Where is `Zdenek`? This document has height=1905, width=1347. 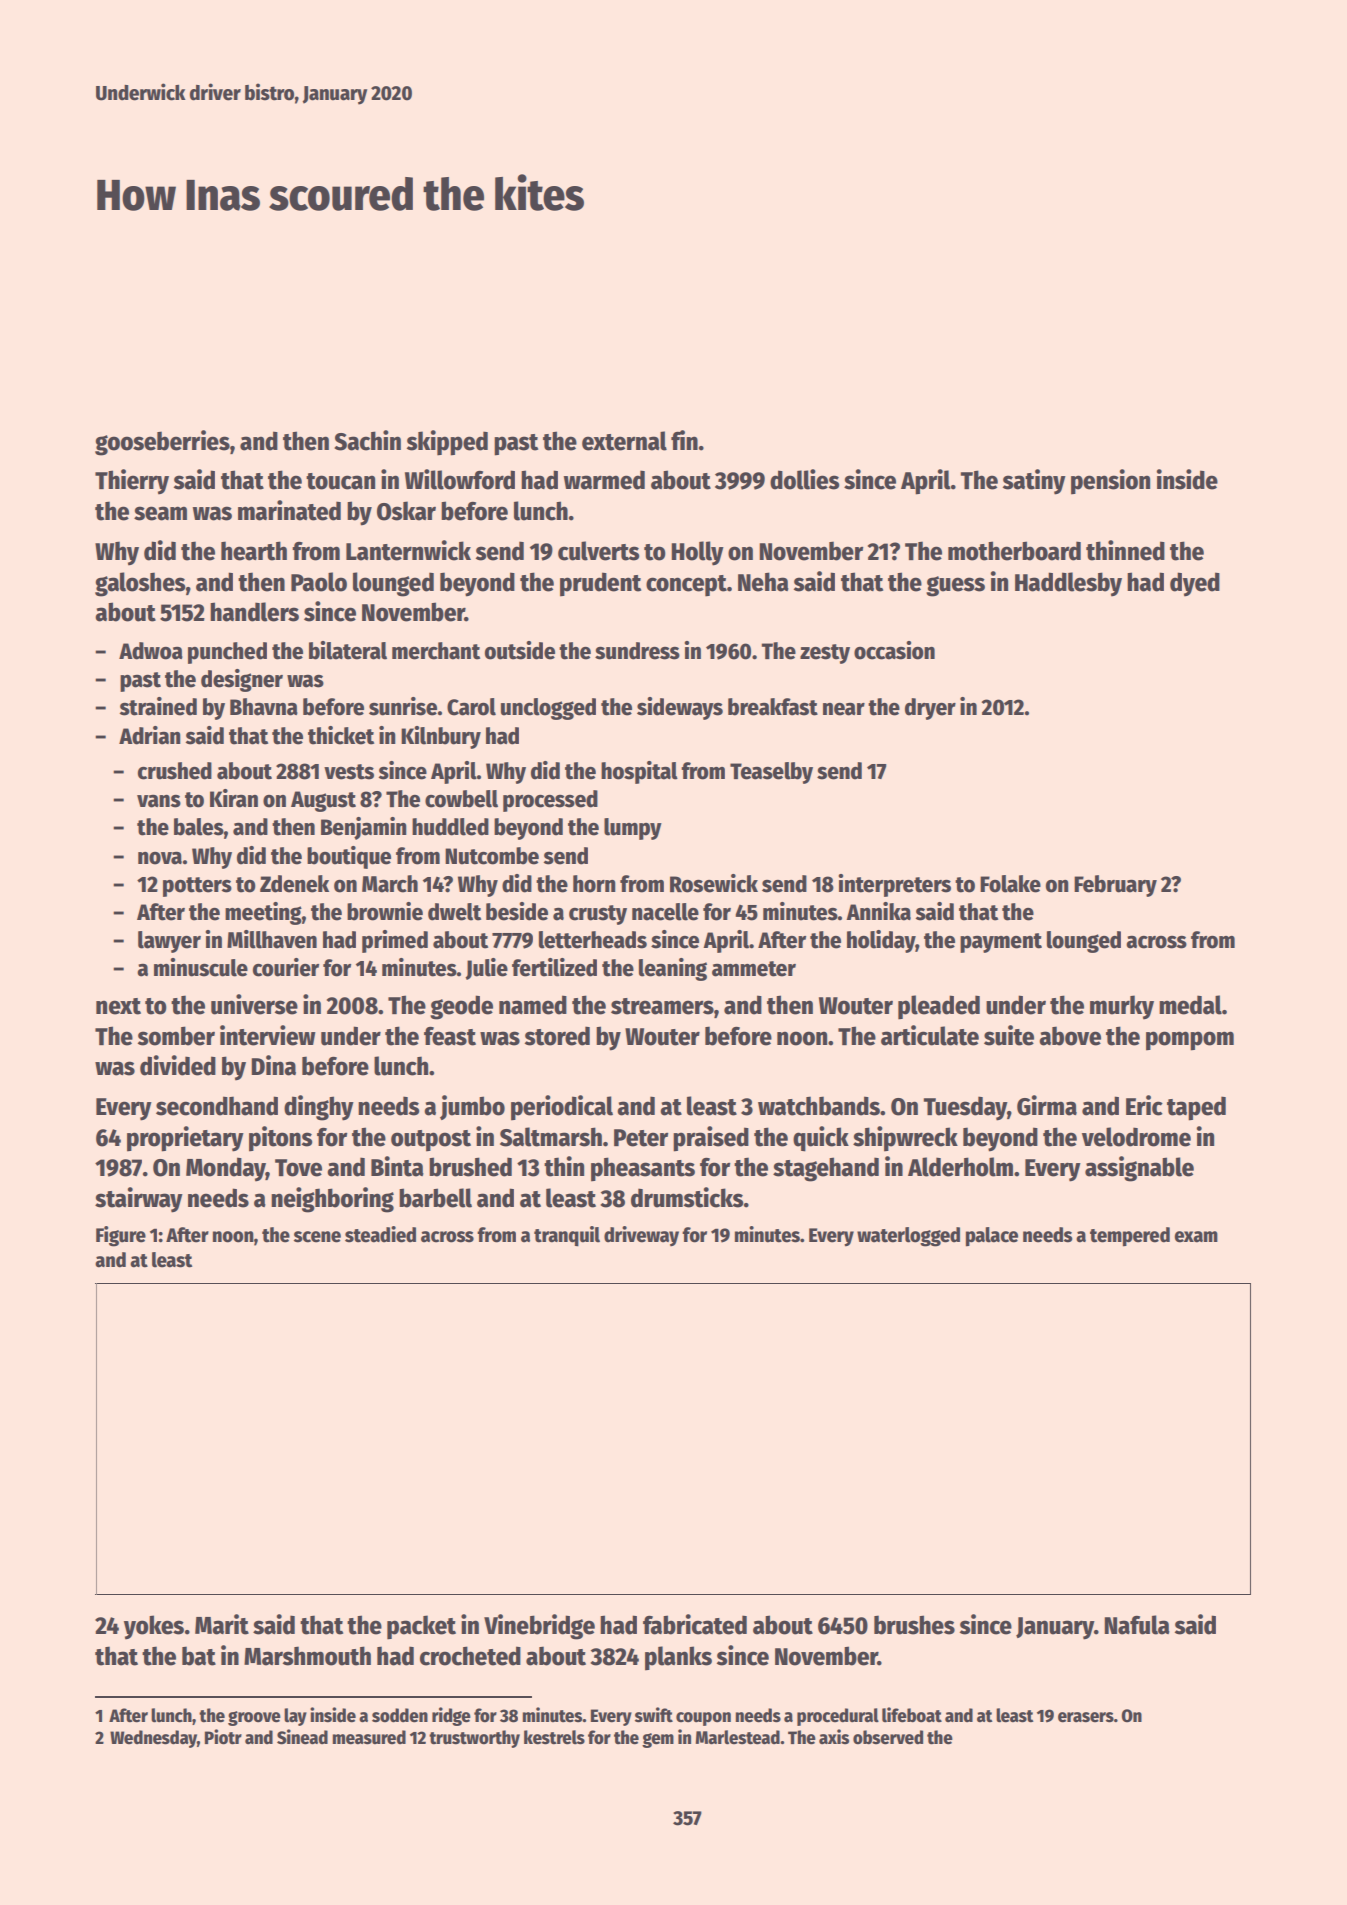 Zdenek is located at coordinates (294, 884).
